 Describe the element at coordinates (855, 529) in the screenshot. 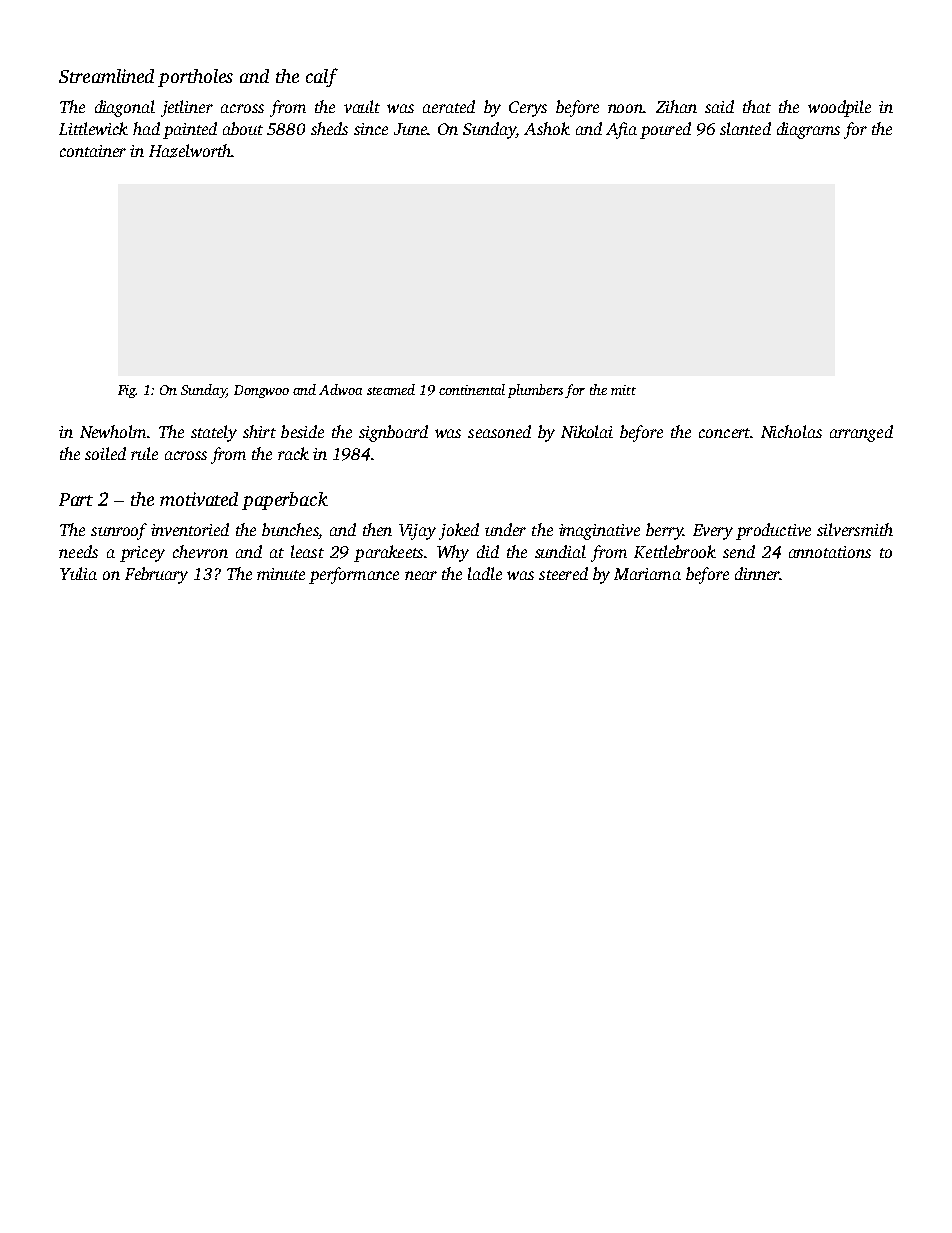

I see `silversmith` at that location.
